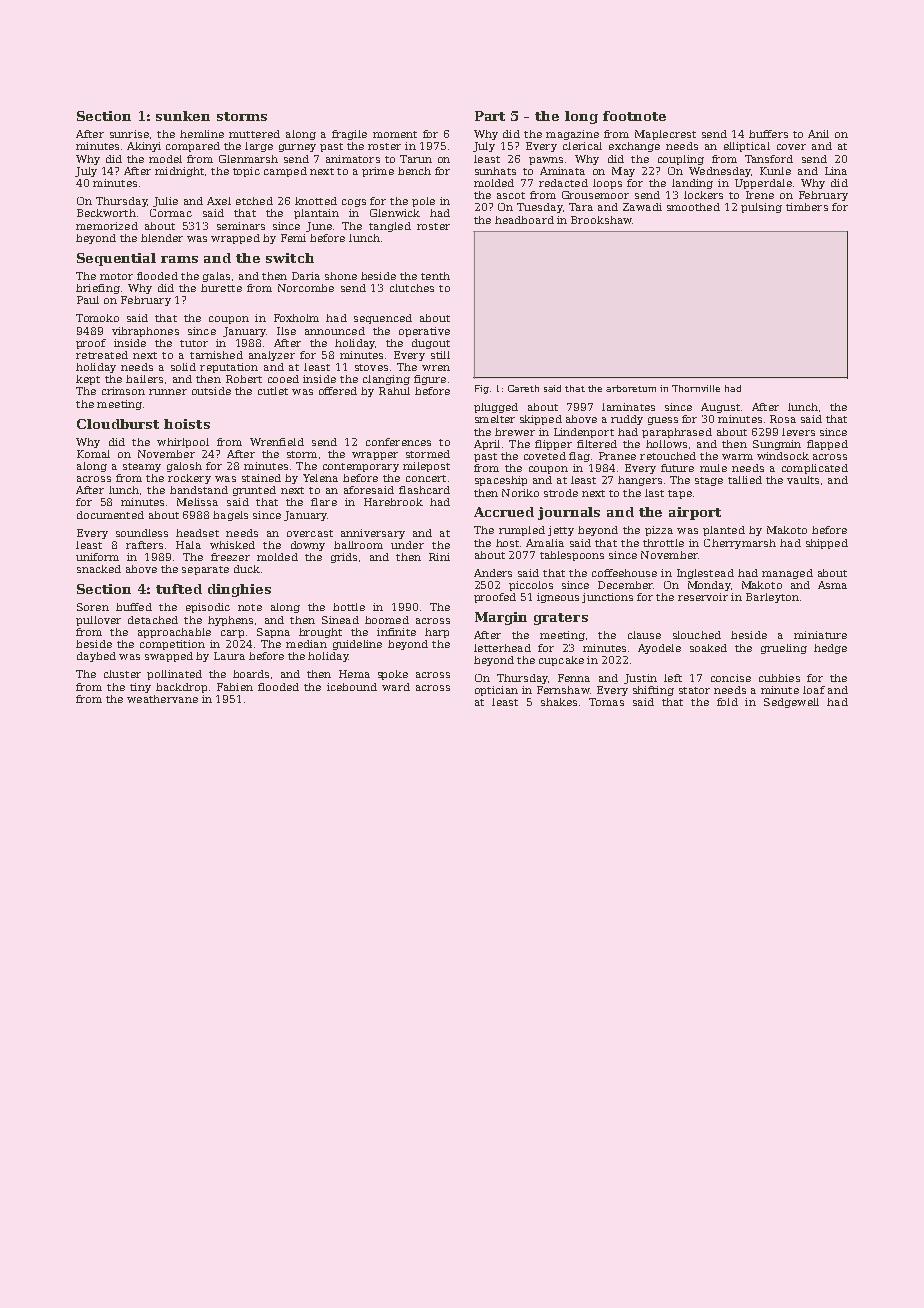 The image size is (924, 1308). I want to click on Anil, so click(818, 134).
